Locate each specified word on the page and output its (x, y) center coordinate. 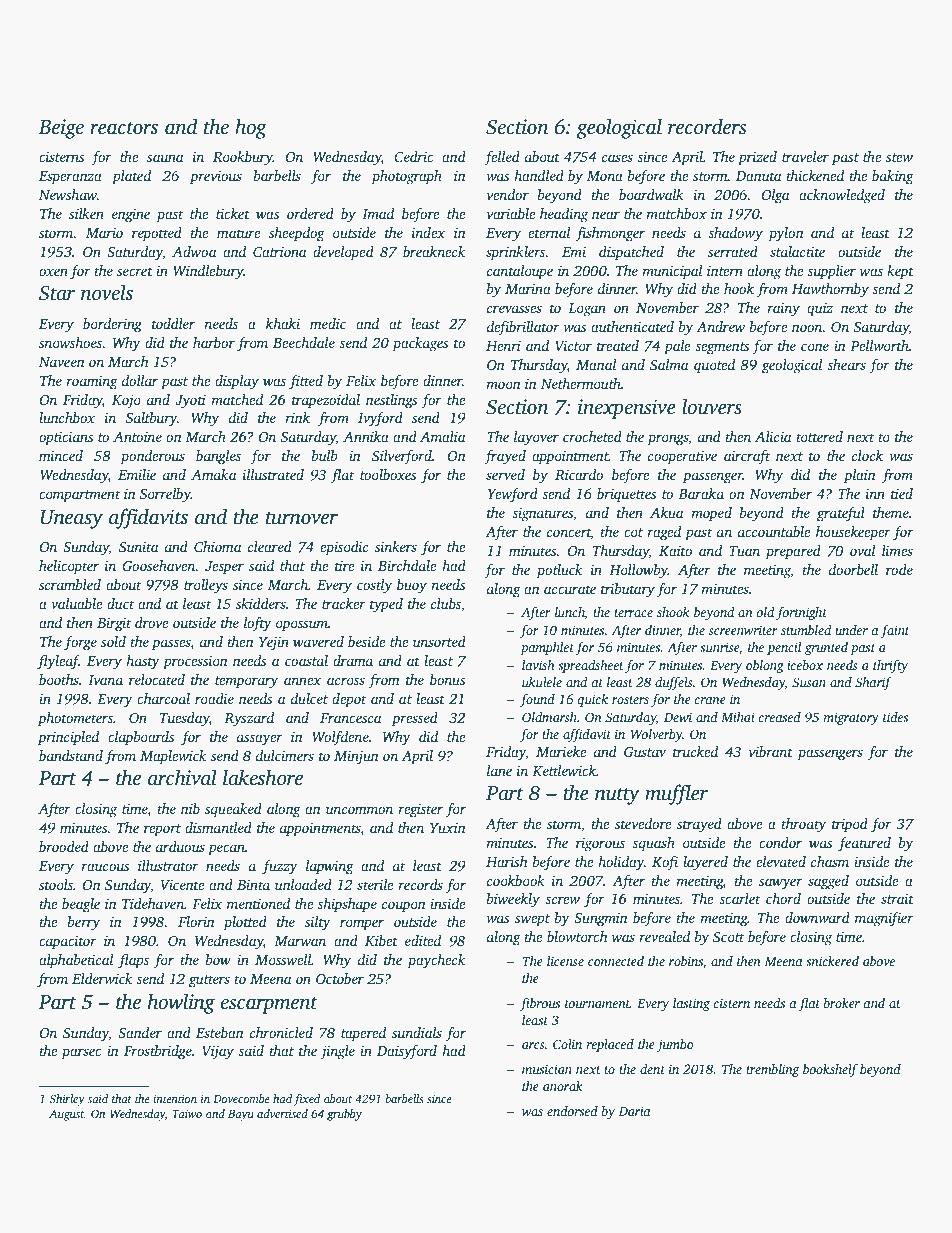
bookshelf (830, 1070)
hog (251, 128)
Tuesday (184, 719)
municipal (672, 272)
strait (897, 898)
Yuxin (448, 827)
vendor (507, 194)
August (66, 1115)
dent (652, 1069)
